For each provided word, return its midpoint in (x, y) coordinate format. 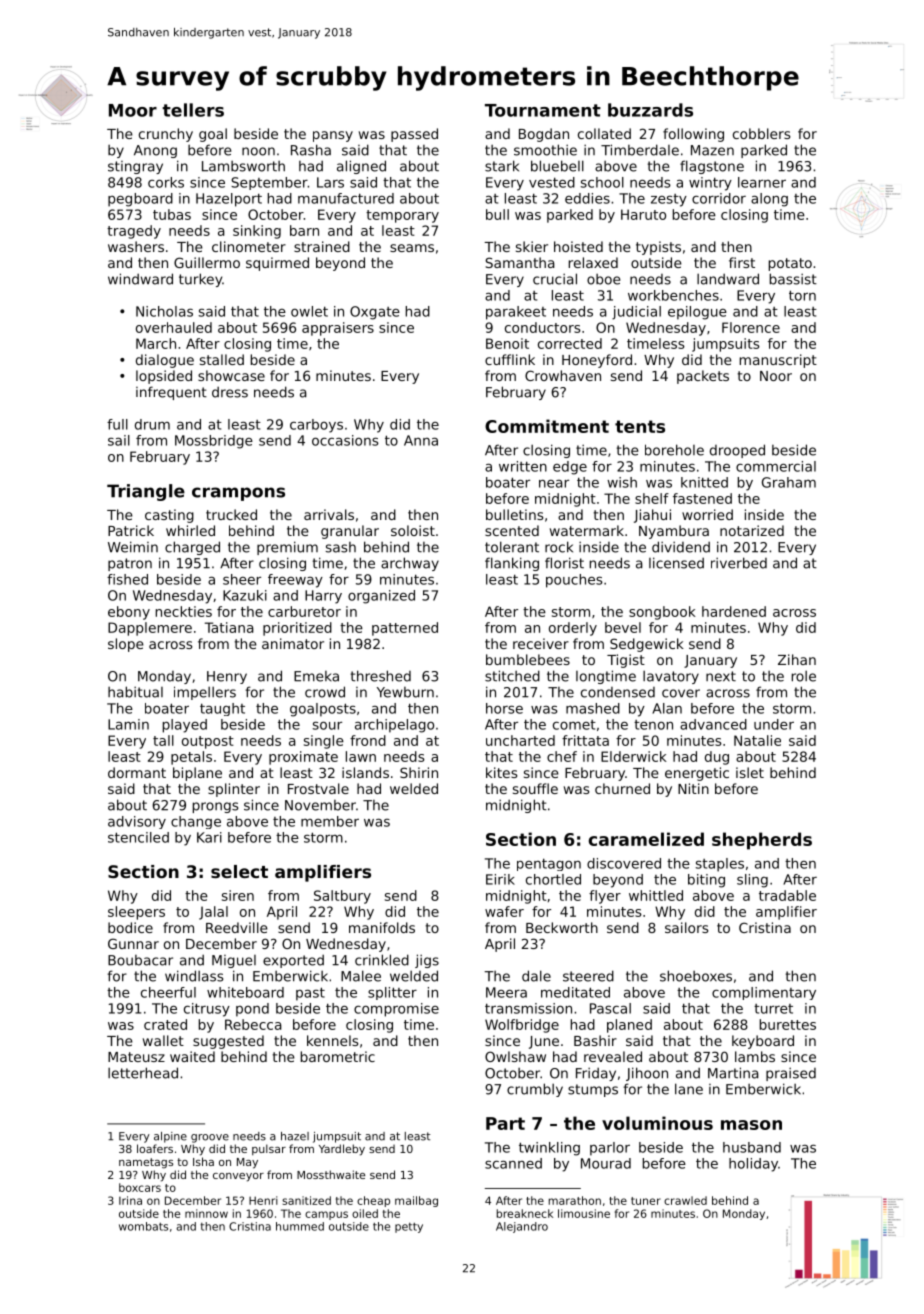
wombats (143, 1226)
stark (502, 166)
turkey (200, 280)
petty (409, 1228)
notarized (752, 530)
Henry (227, 677)
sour (327, 725)
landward (728, 279)
